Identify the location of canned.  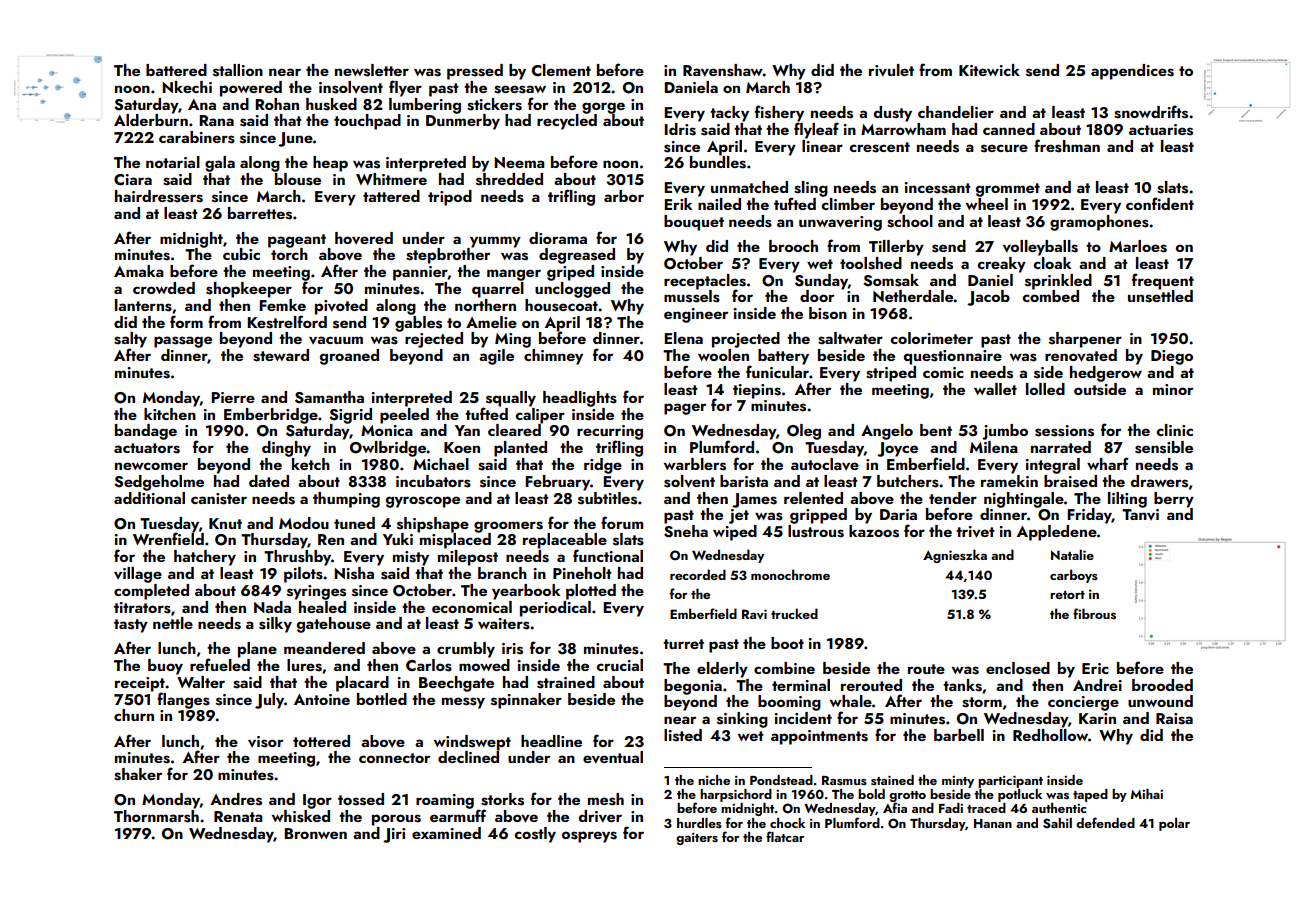
(1009, 129).
